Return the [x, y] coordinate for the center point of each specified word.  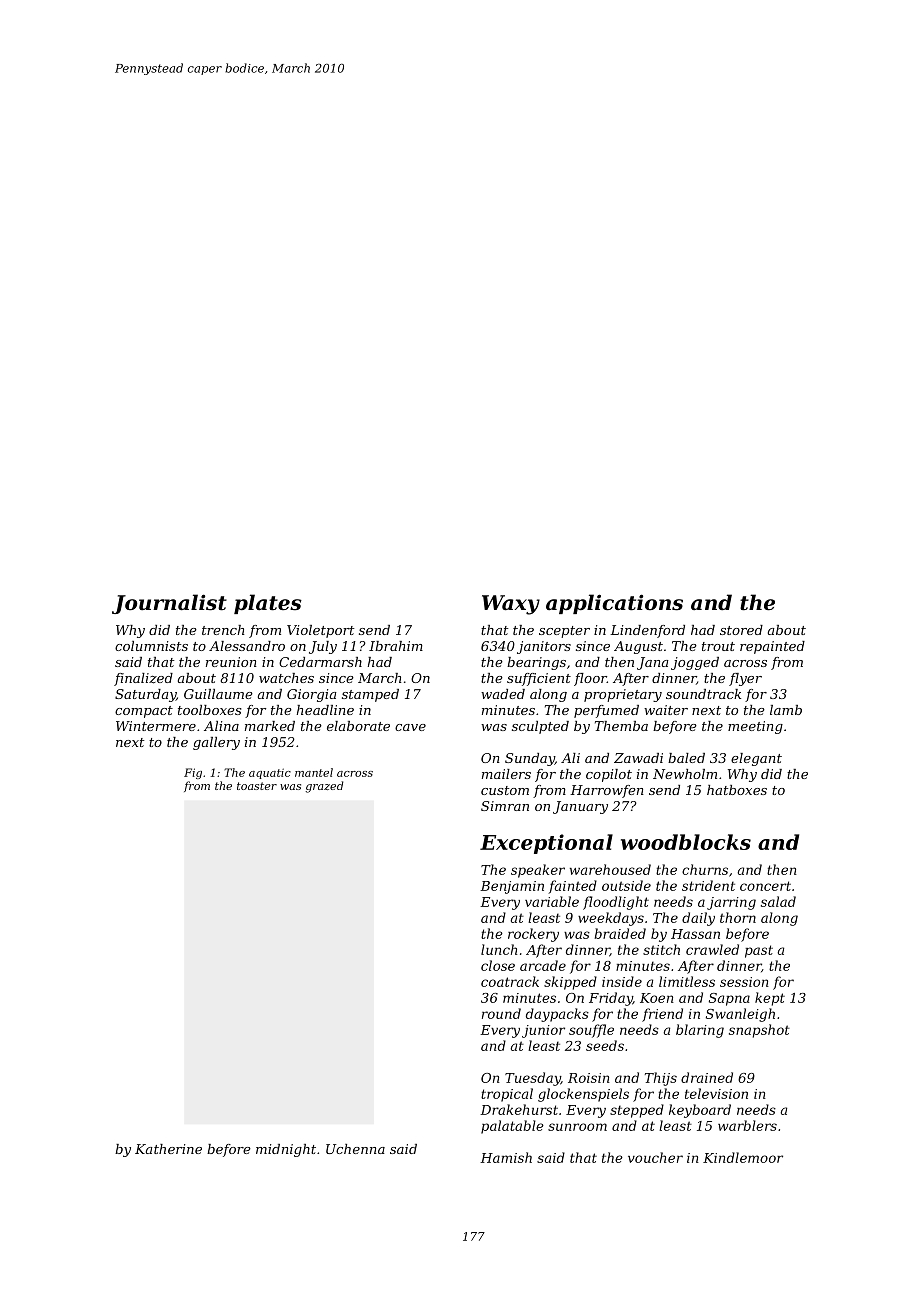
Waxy [511, 605]
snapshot [759, 1031]
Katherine [168, 1149]
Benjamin [512, 887]
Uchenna [355, 1149]
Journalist [169, 604]
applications [614, 604]
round [501, 1013]
